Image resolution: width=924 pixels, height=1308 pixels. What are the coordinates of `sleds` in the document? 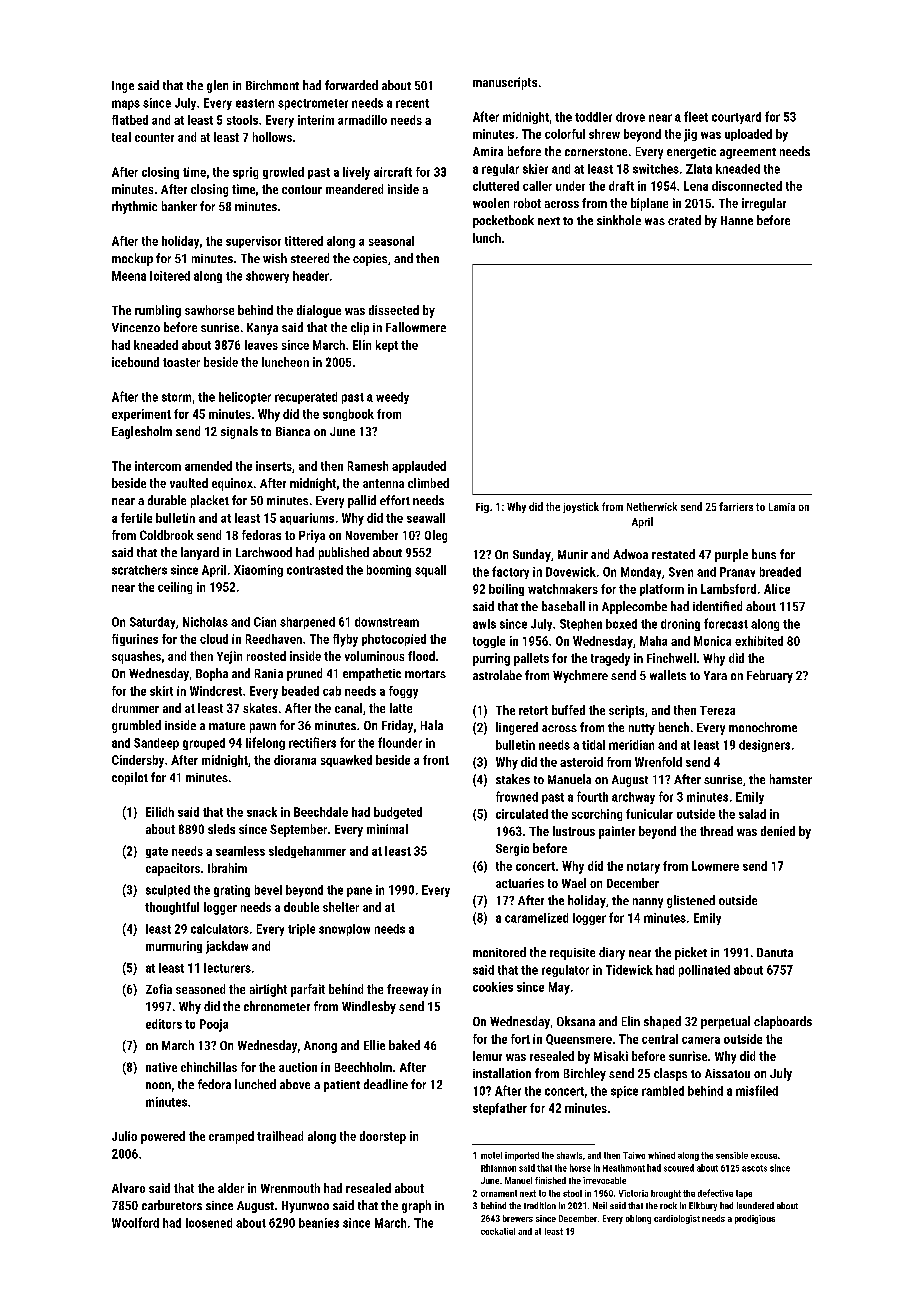 It's located at (221, 829).
